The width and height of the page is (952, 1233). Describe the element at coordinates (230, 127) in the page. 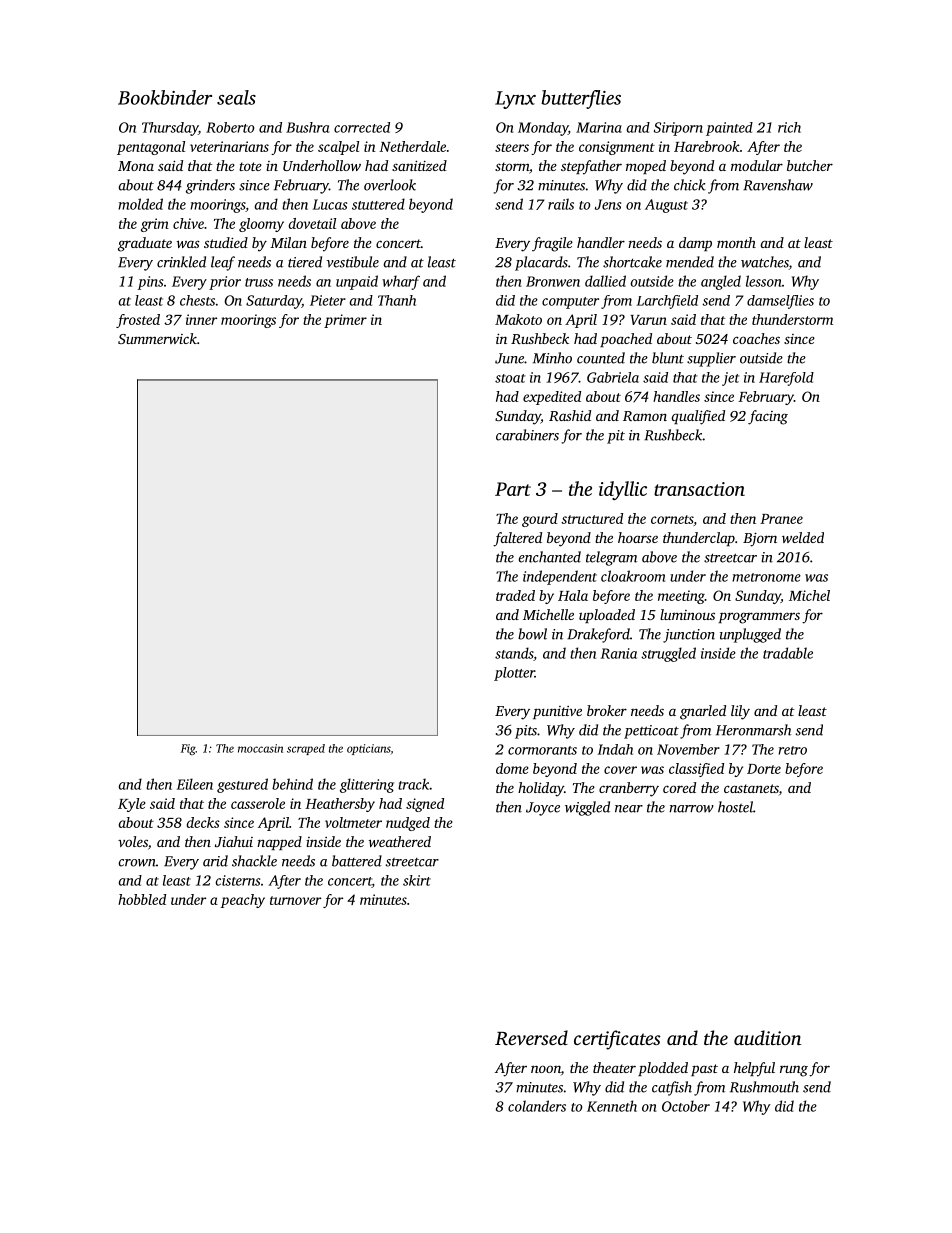

I see `Roberto` at that location.
